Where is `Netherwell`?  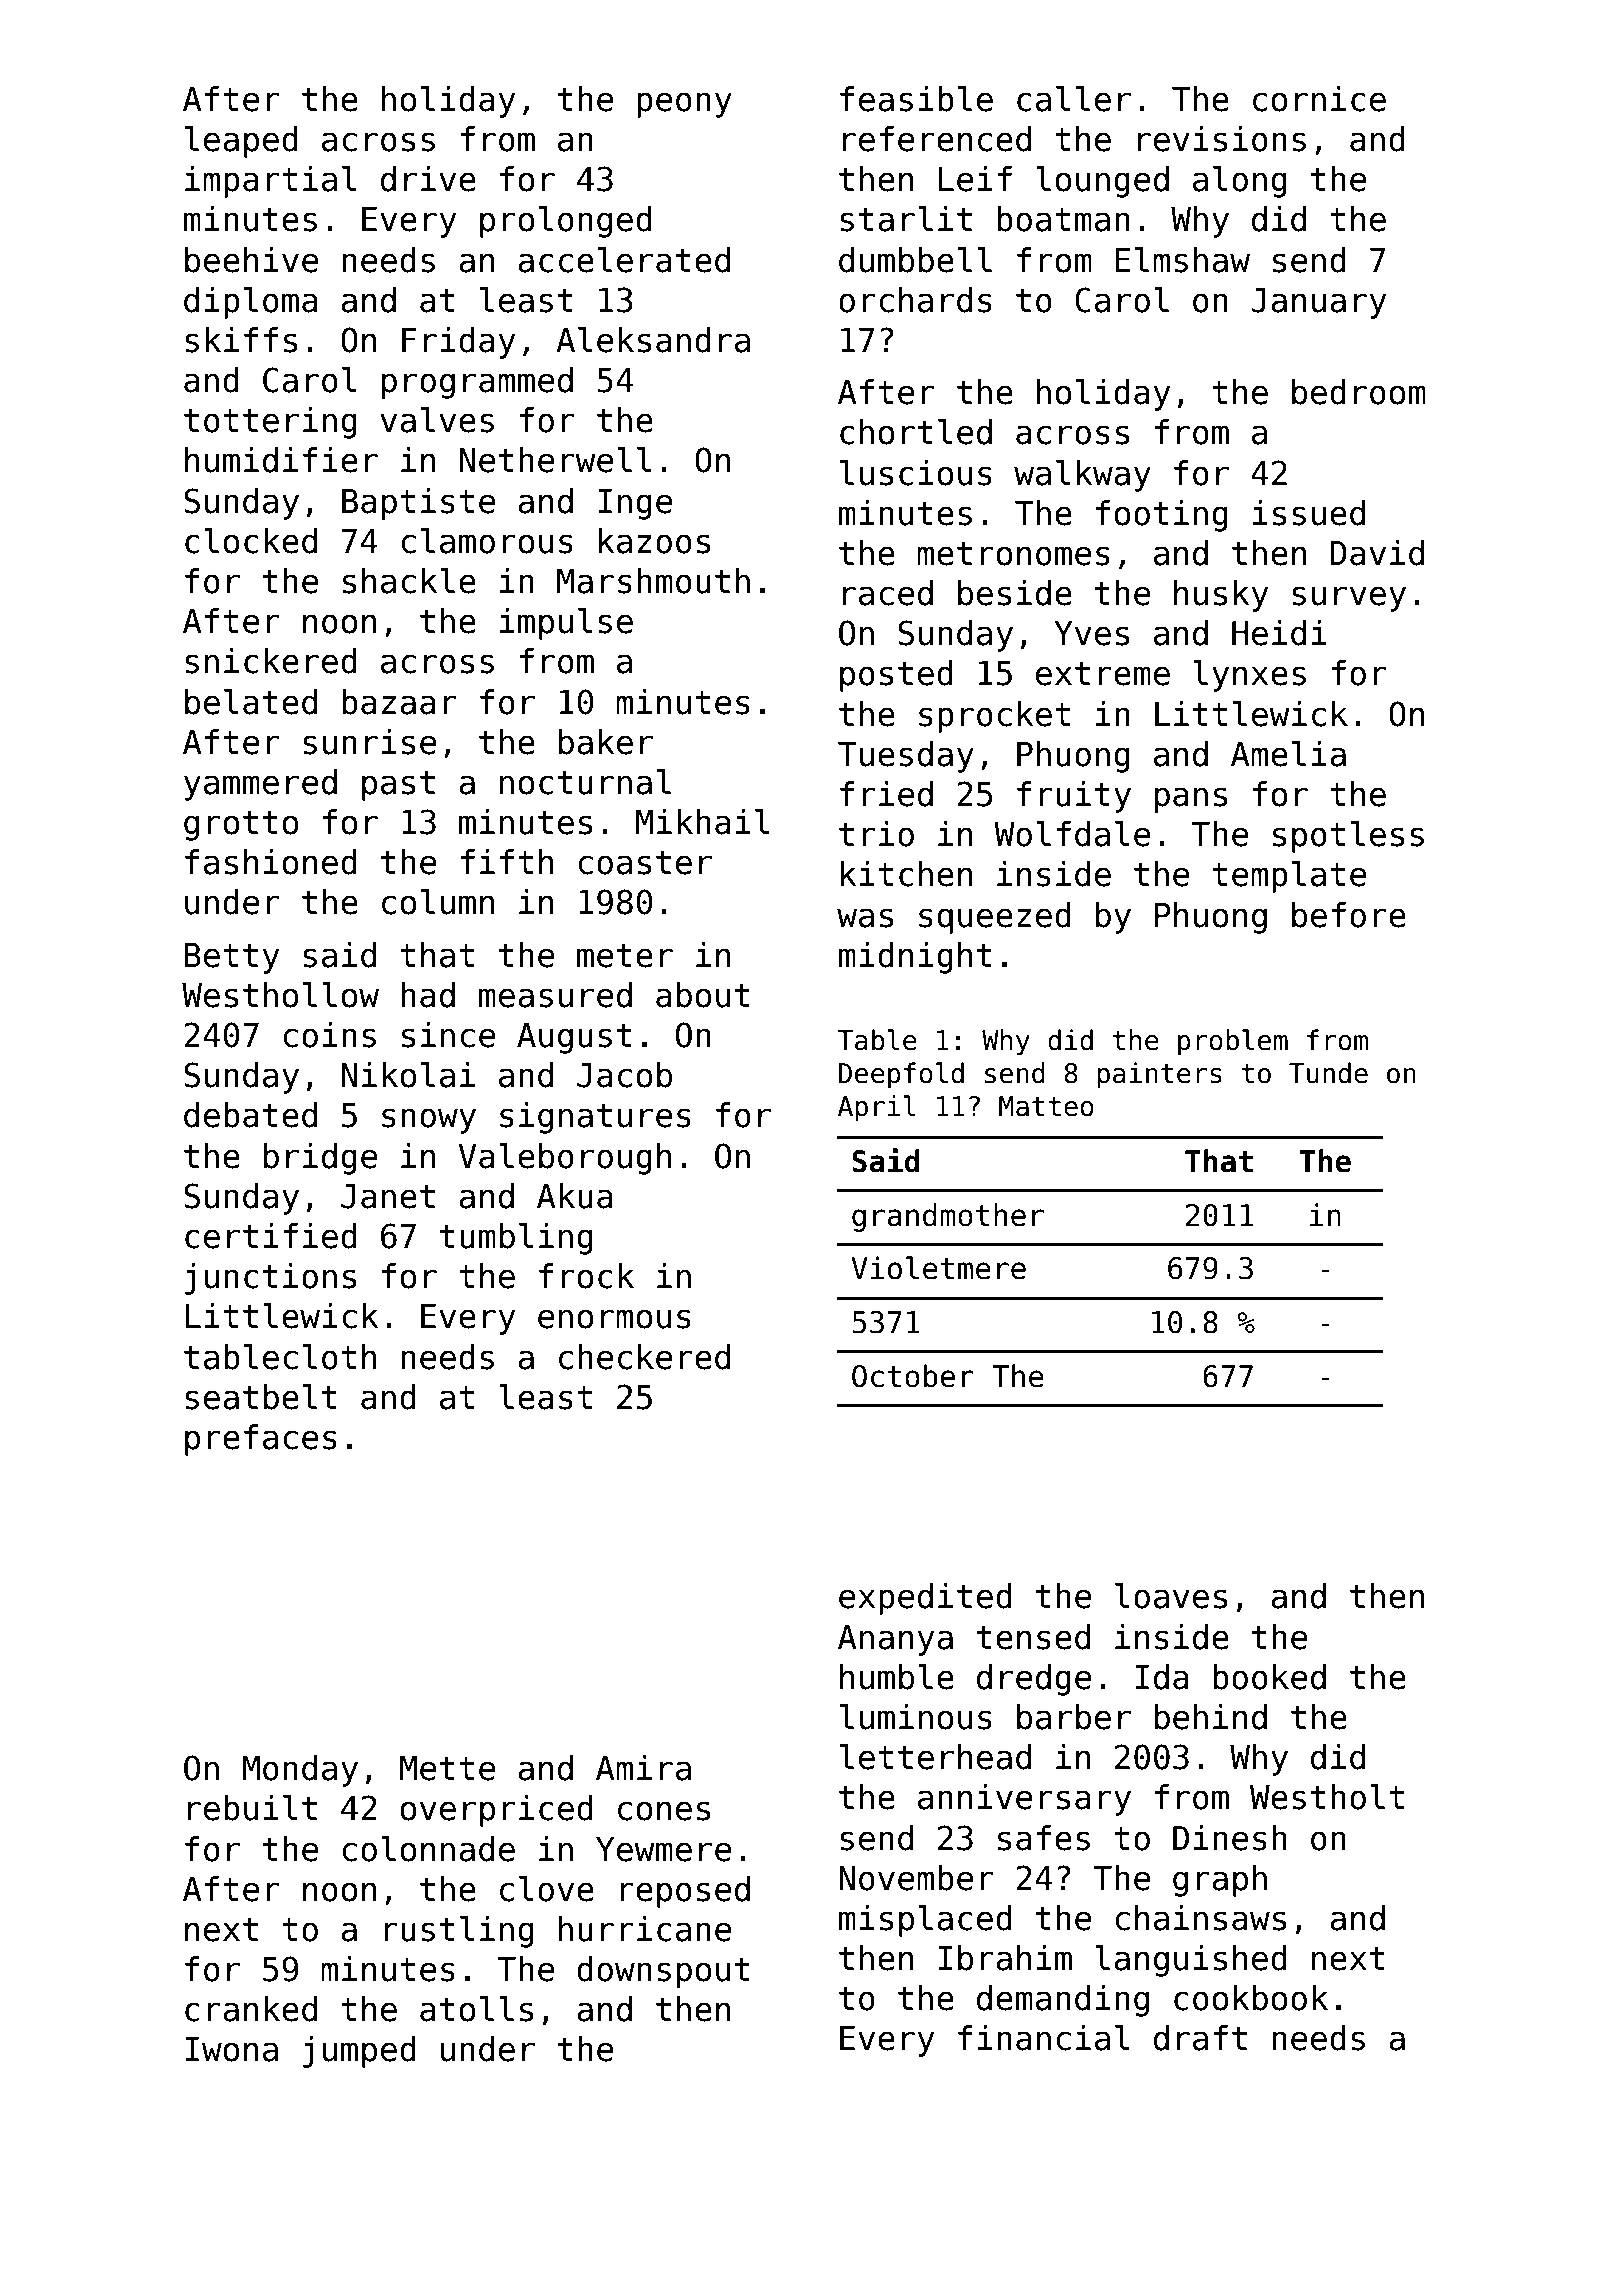
Netherwell is located at coordinates (555, 460).
